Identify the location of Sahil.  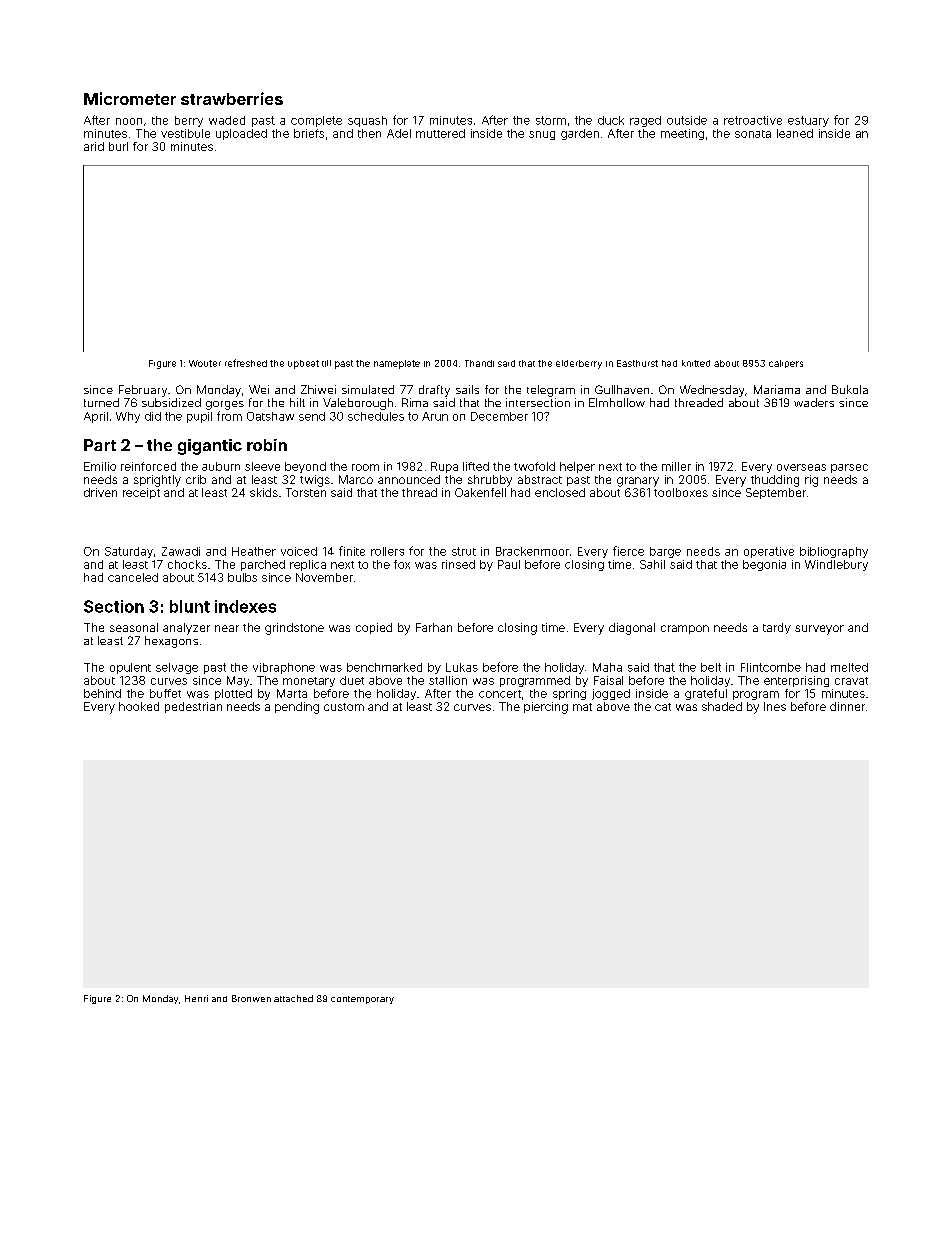
(652, 564).
